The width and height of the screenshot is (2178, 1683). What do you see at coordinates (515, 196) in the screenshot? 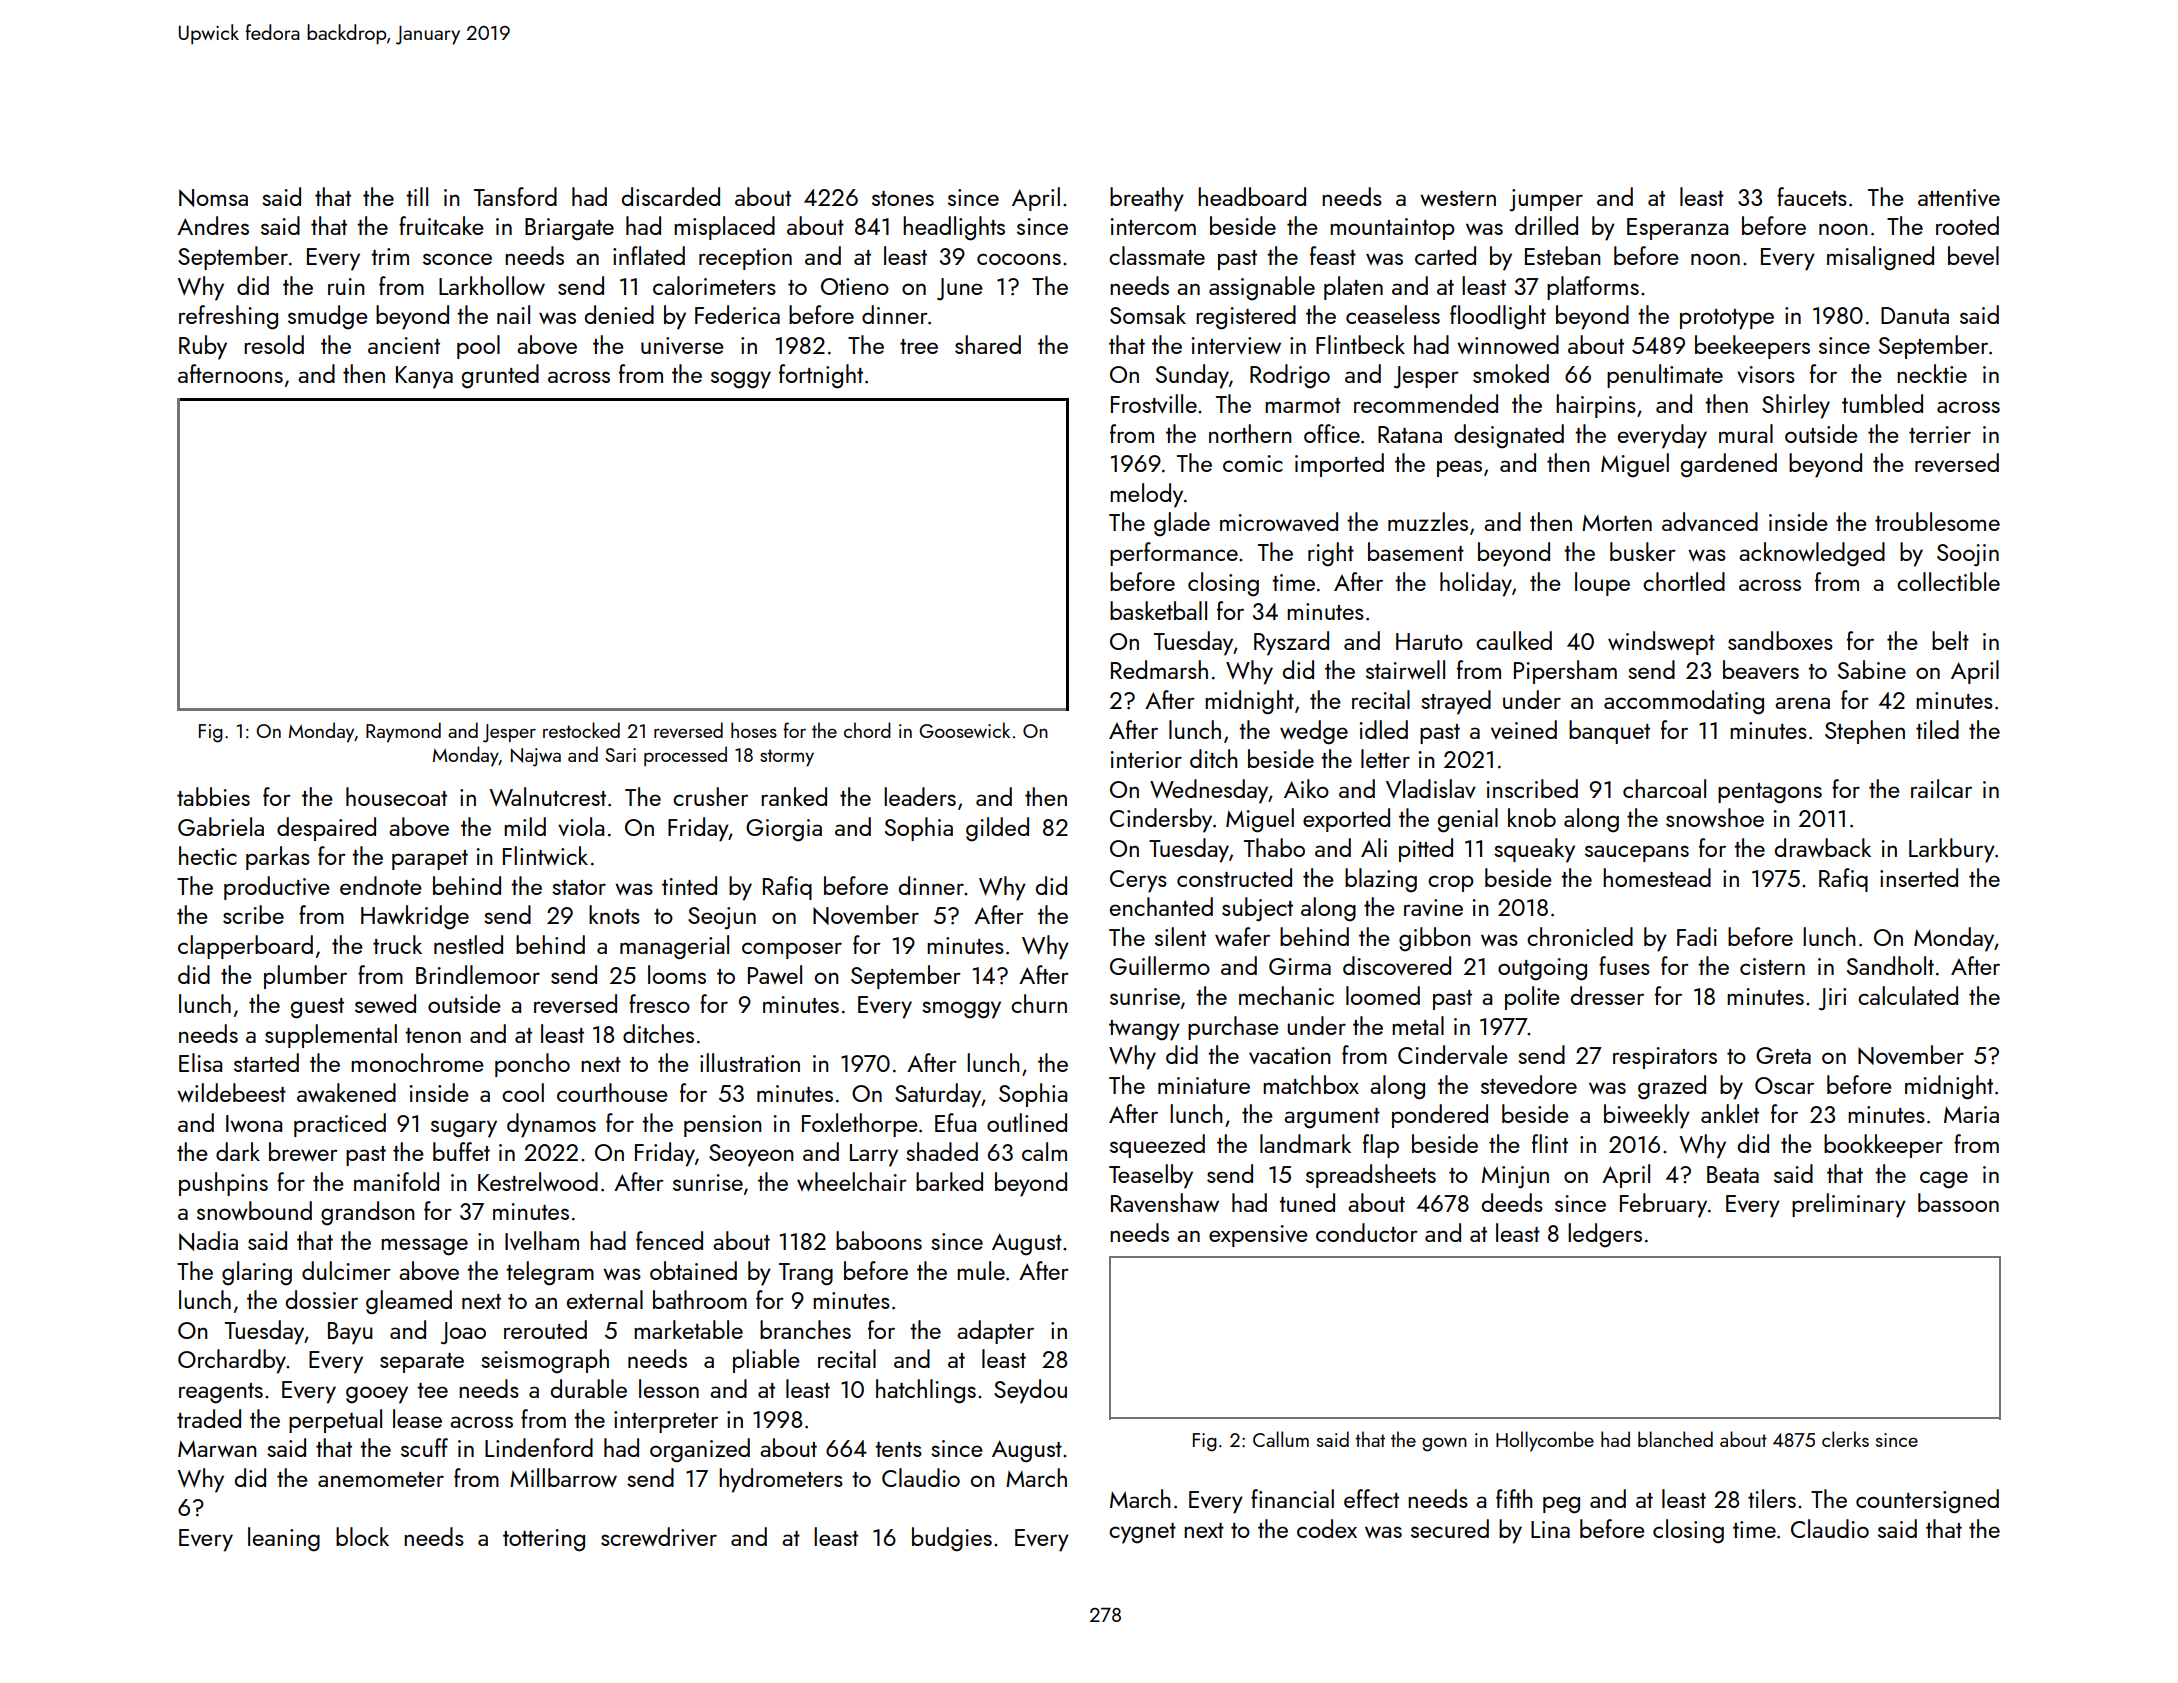
I see `Tansford` at bounding box center [515, 196].
